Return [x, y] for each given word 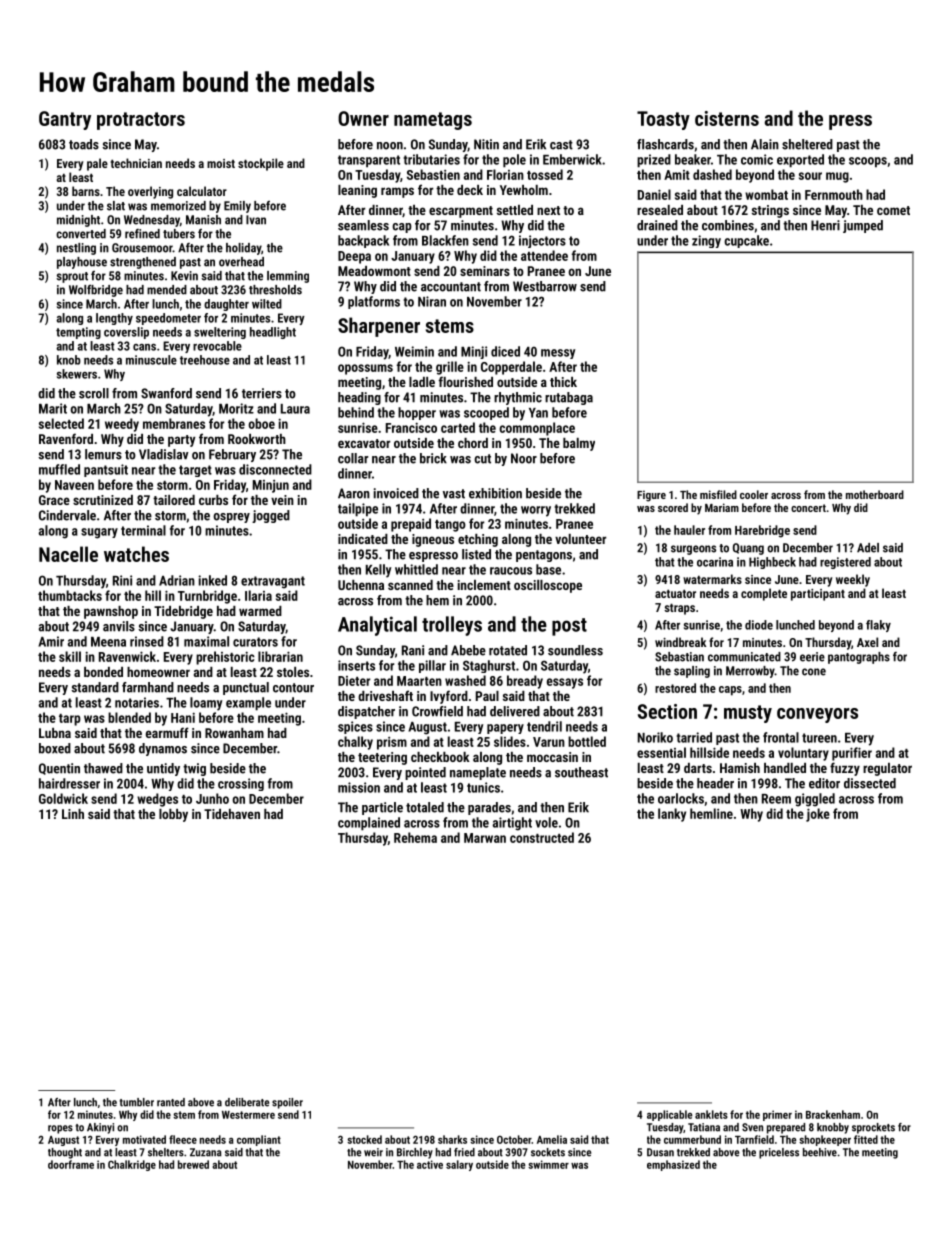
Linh [73, 814]
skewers [77, 374]
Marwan [485, 838]
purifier [852, 754]
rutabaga [569, 398]
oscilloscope [548, 586]
